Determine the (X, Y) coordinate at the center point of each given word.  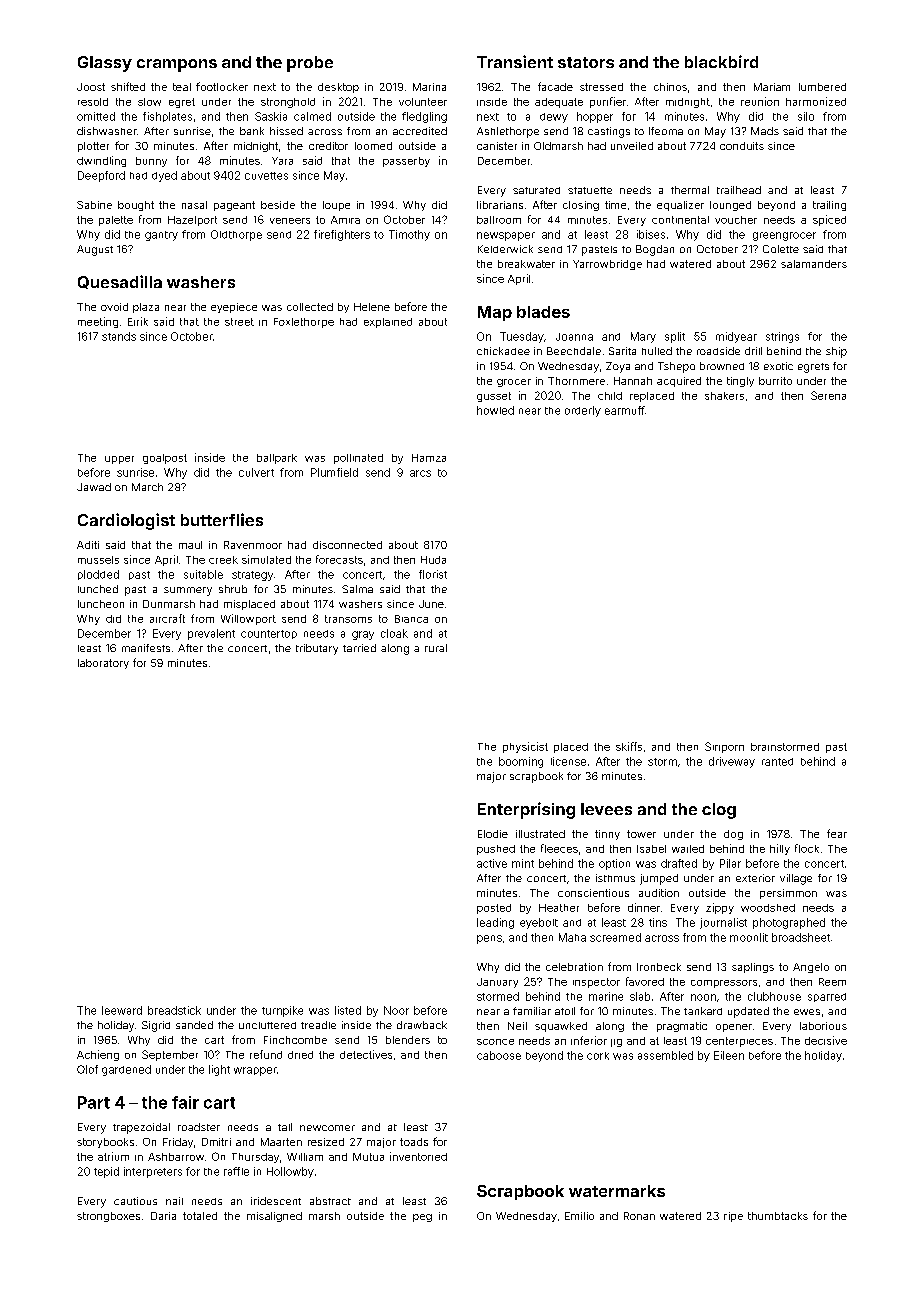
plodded (98, 575)
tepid (106, 1172)
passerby (406, 162)
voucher (736, 220)
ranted (777, 762)
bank (252, 131)
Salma (357, 589)
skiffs (629, 746)
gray (363, 635)
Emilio (579, 1216)
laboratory (103, 664)
